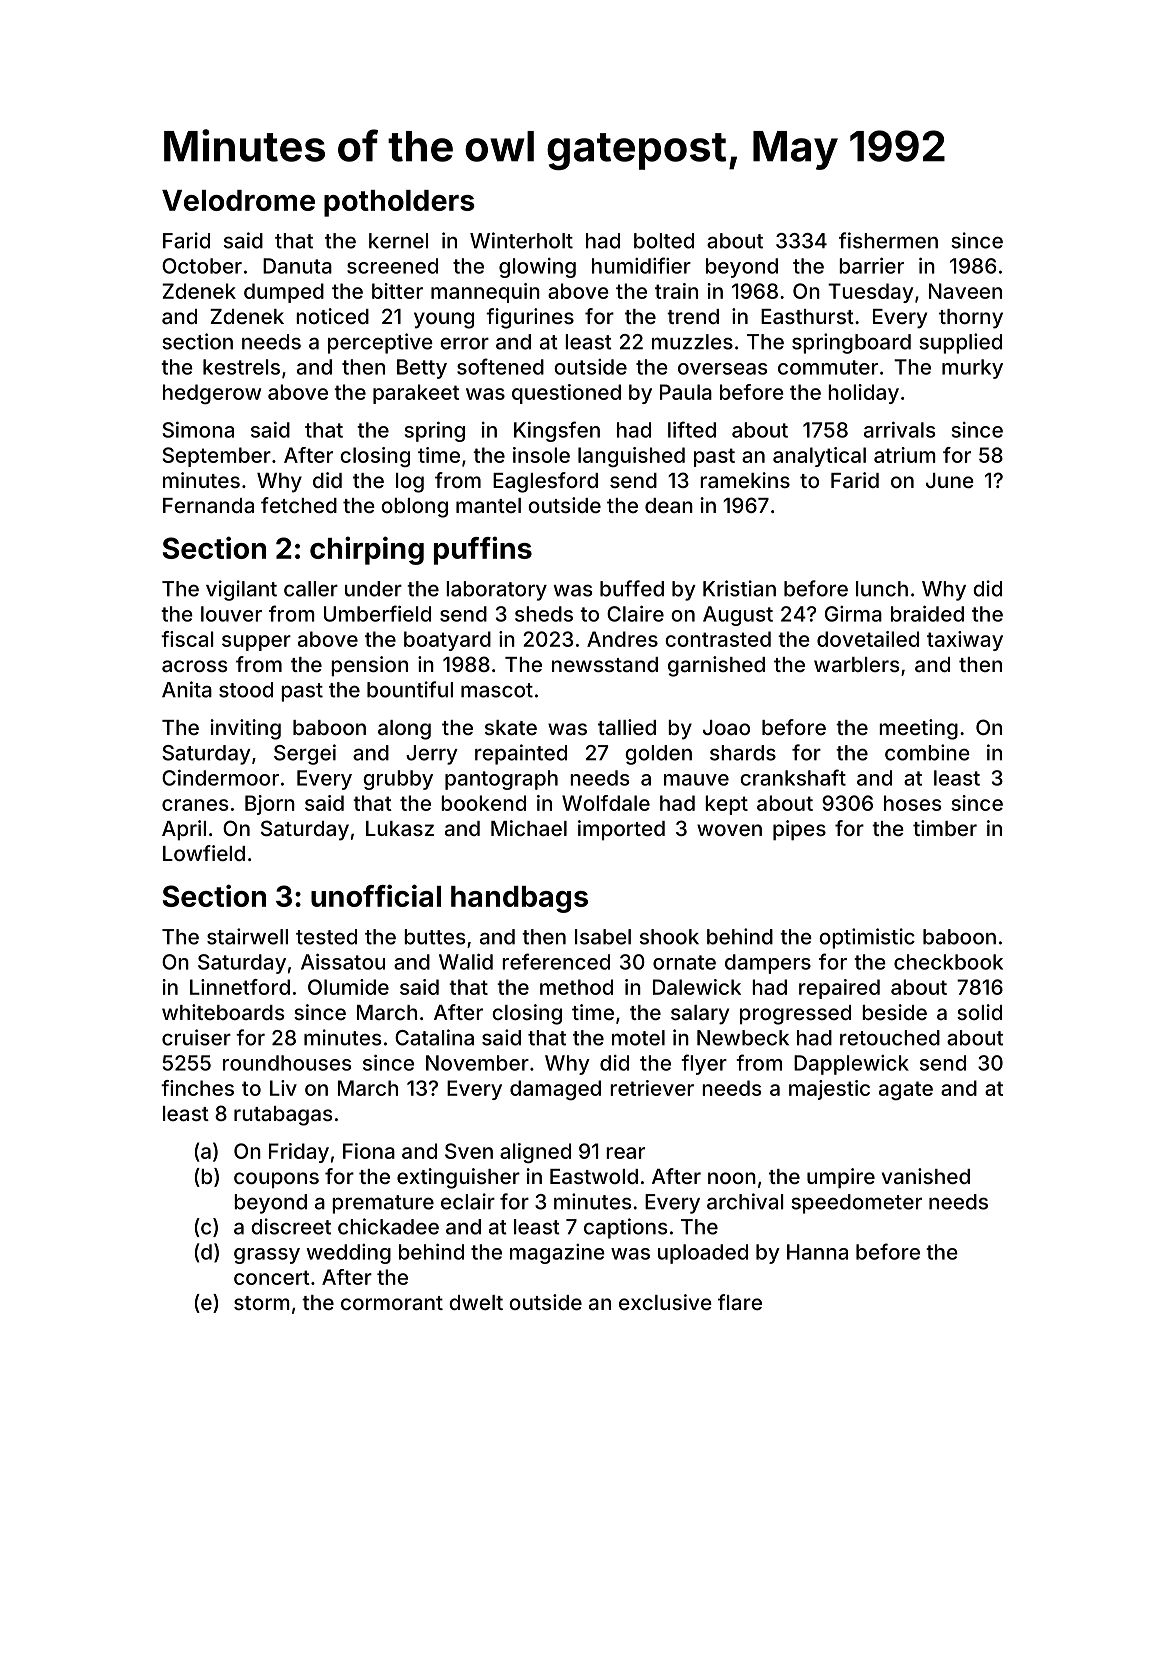 This page has width=1165, height=1654. I want to click on stairwell, so click(247, 936).
